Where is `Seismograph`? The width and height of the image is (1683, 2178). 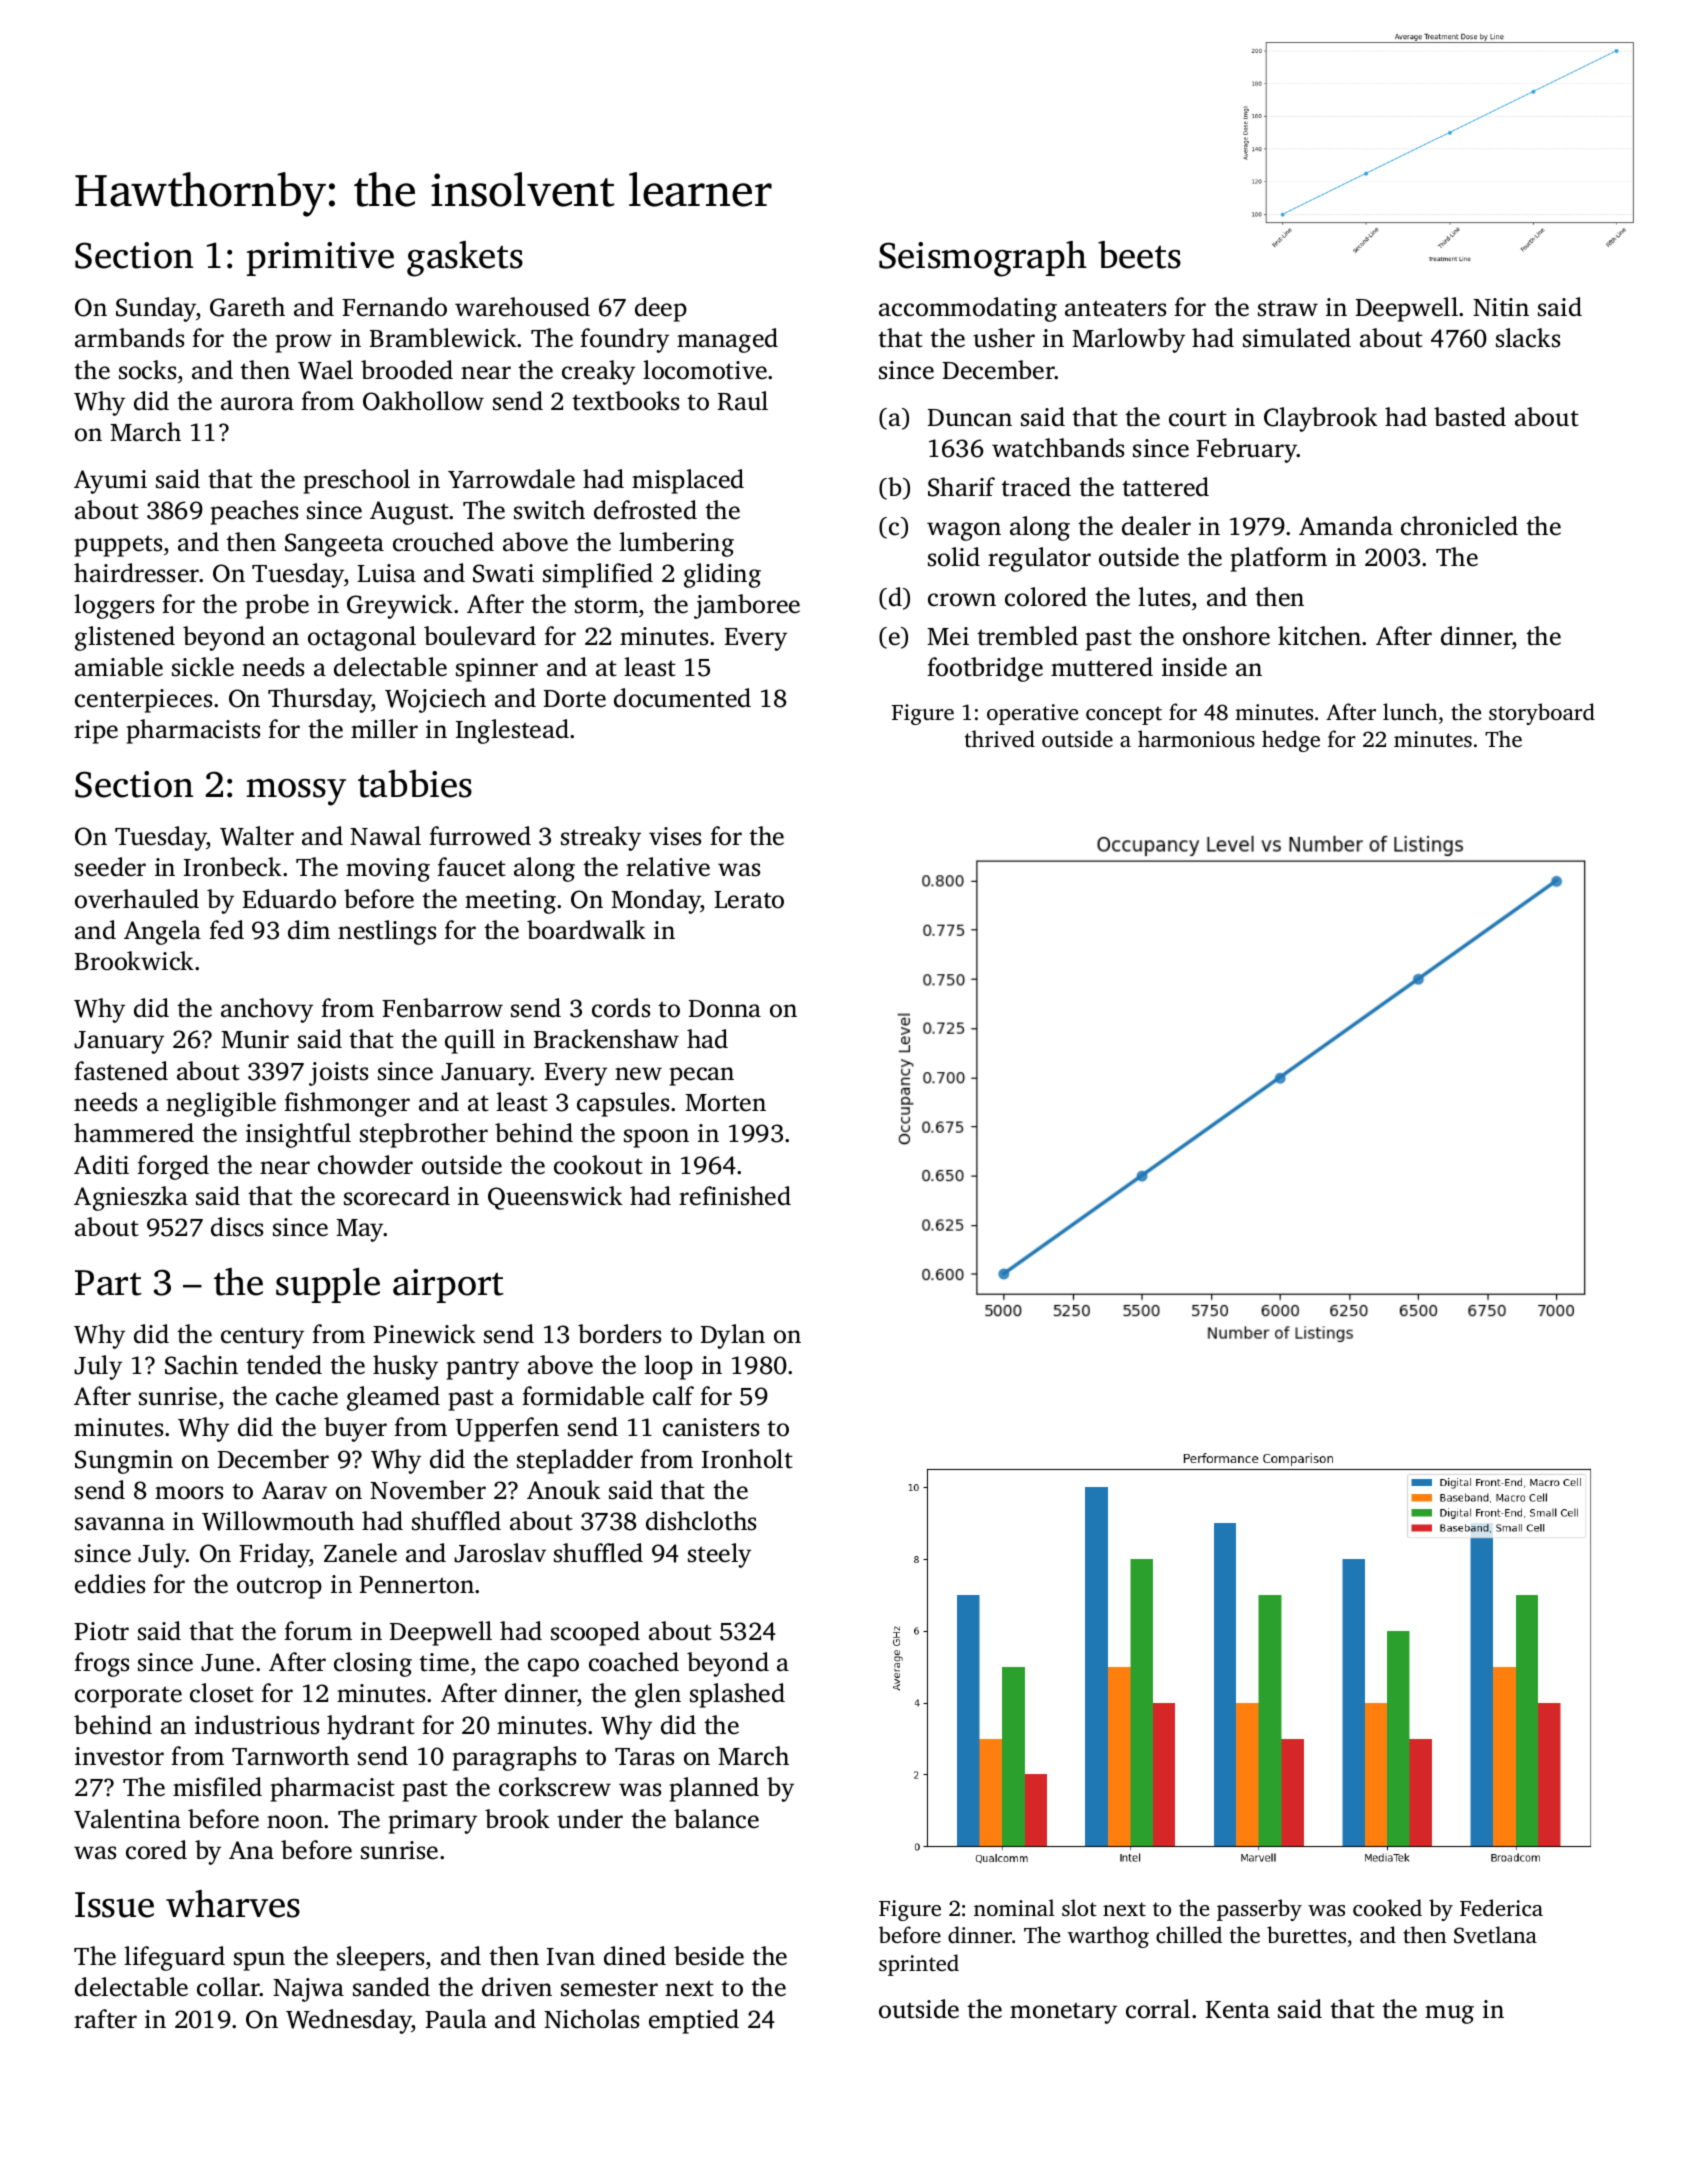 Seismograph is located at coordinates (983, 259).
